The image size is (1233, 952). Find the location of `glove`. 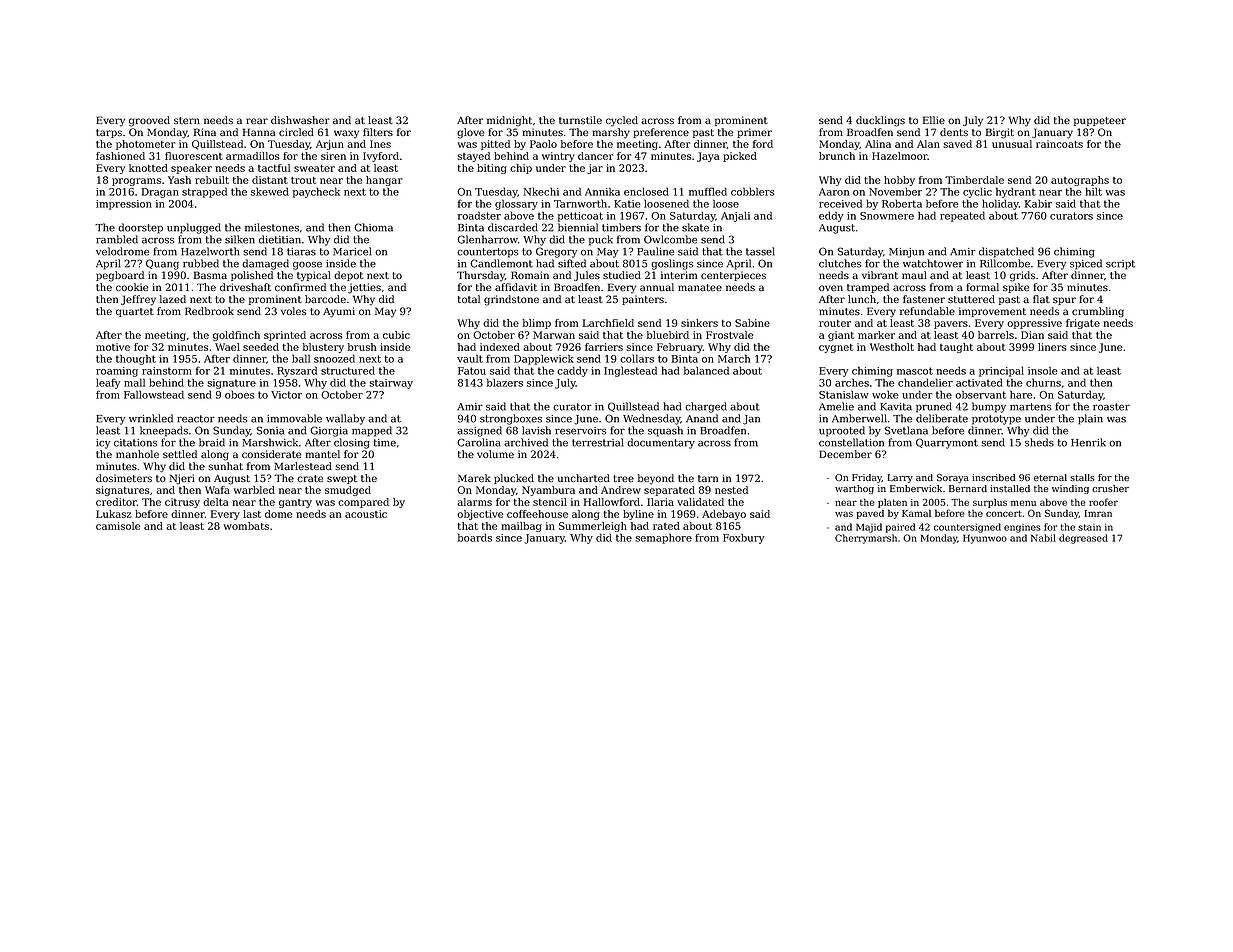

glove is located at coordinates (470, 133).
